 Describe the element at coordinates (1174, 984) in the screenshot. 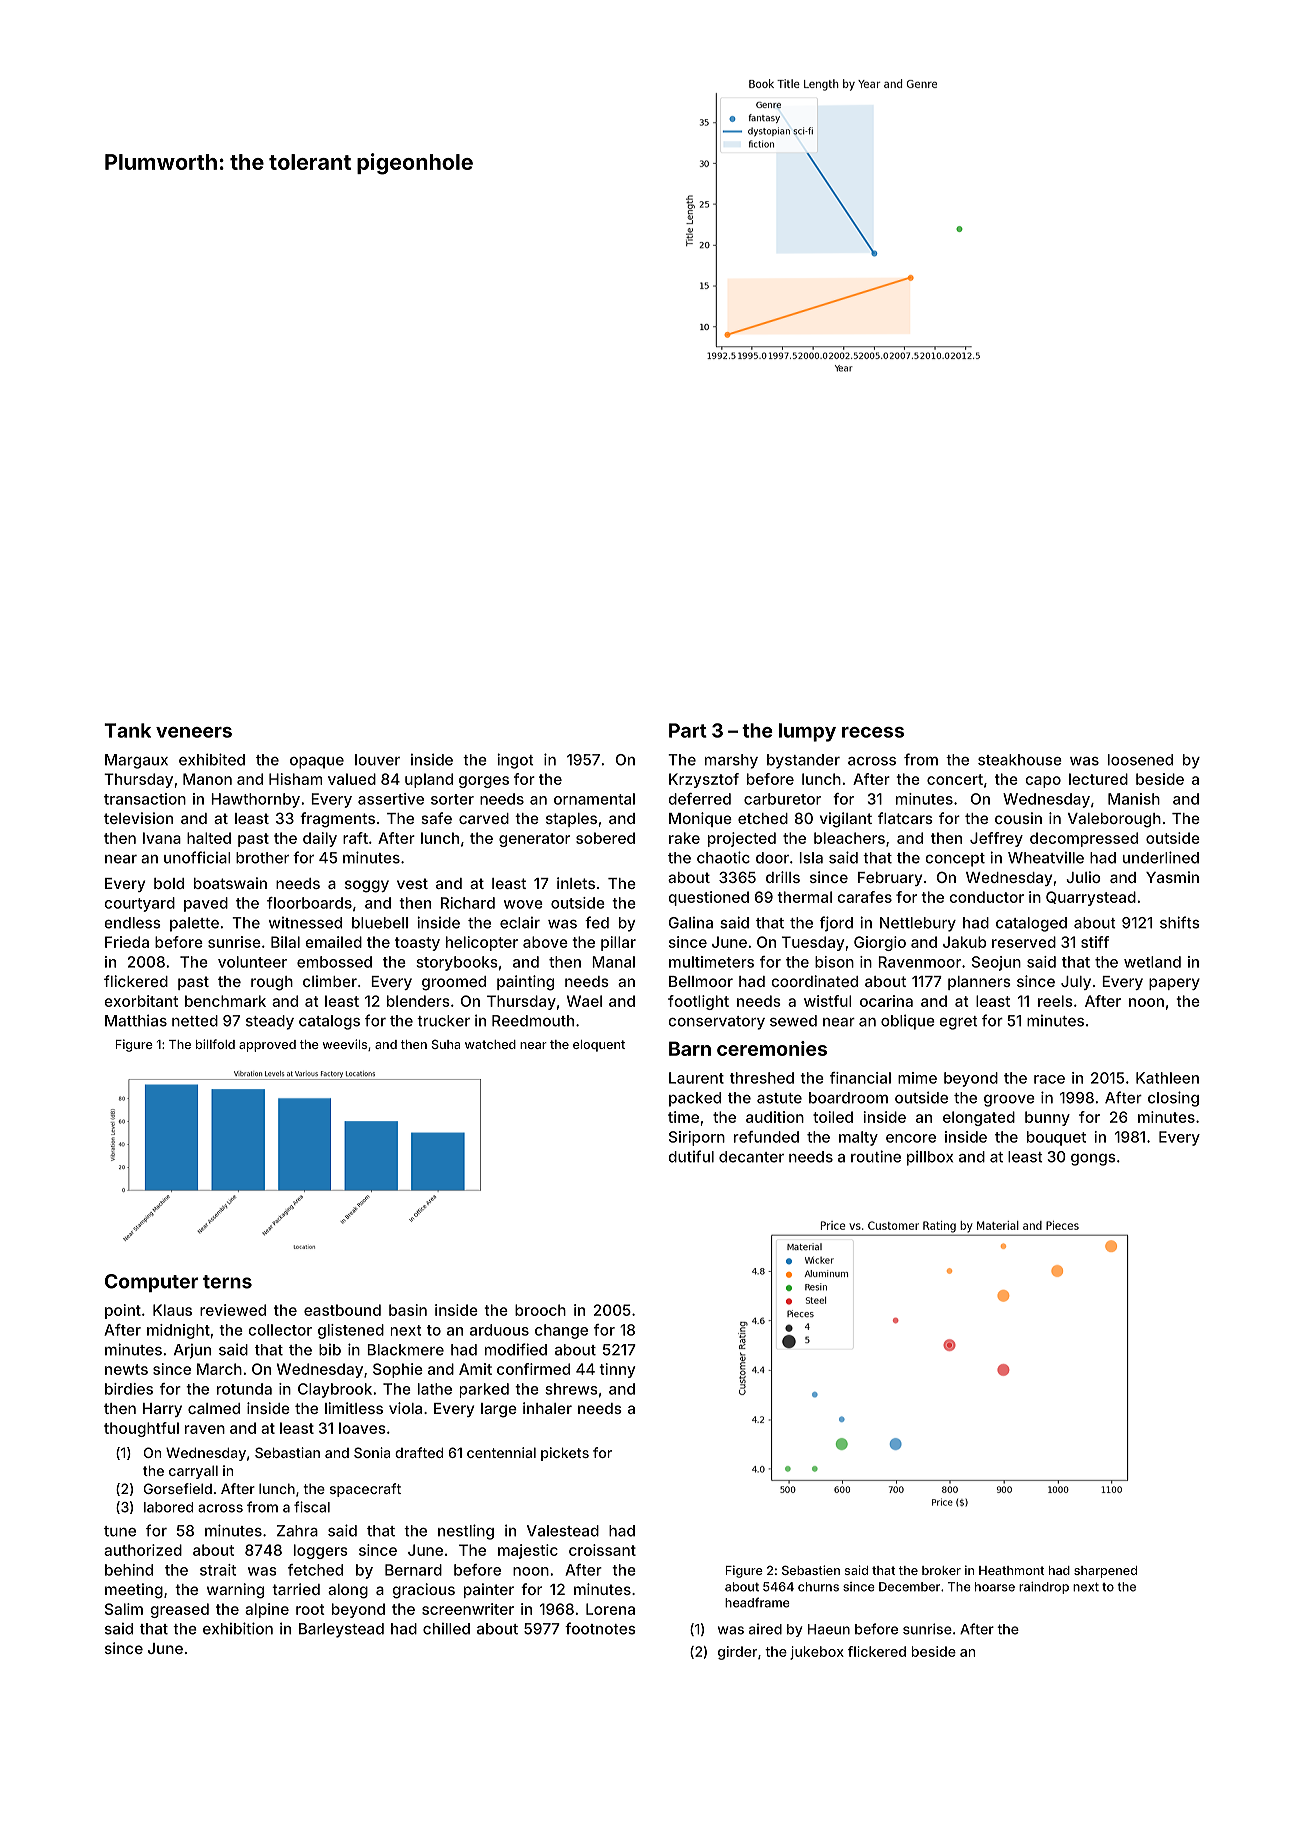

I see `papery` at that location.
